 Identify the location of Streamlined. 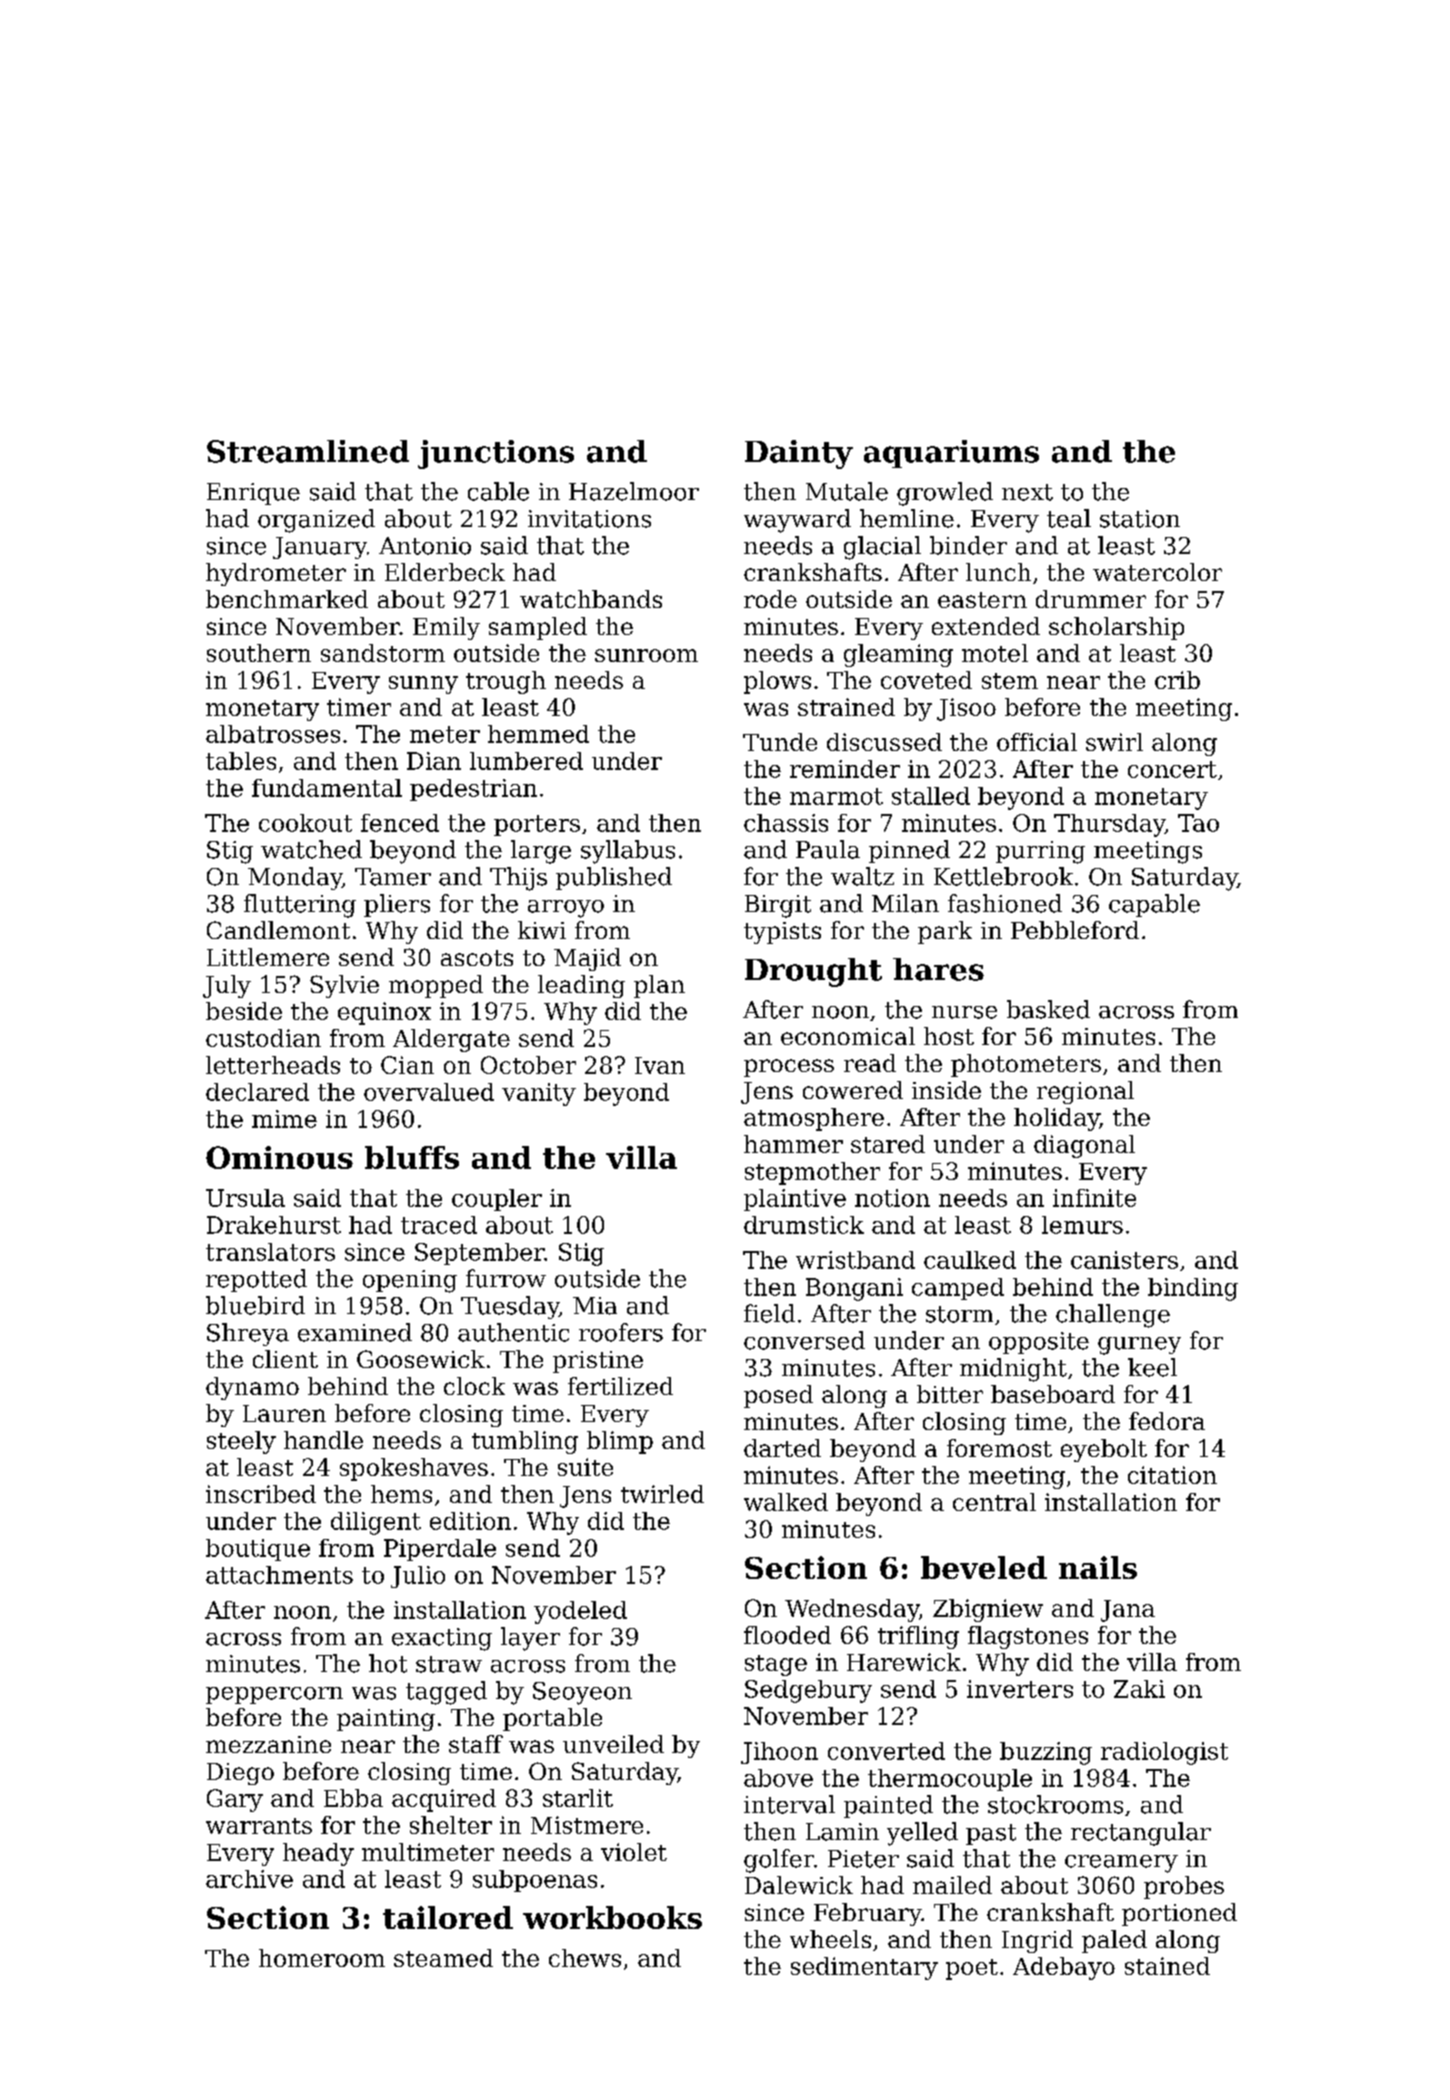
(308, 451).
